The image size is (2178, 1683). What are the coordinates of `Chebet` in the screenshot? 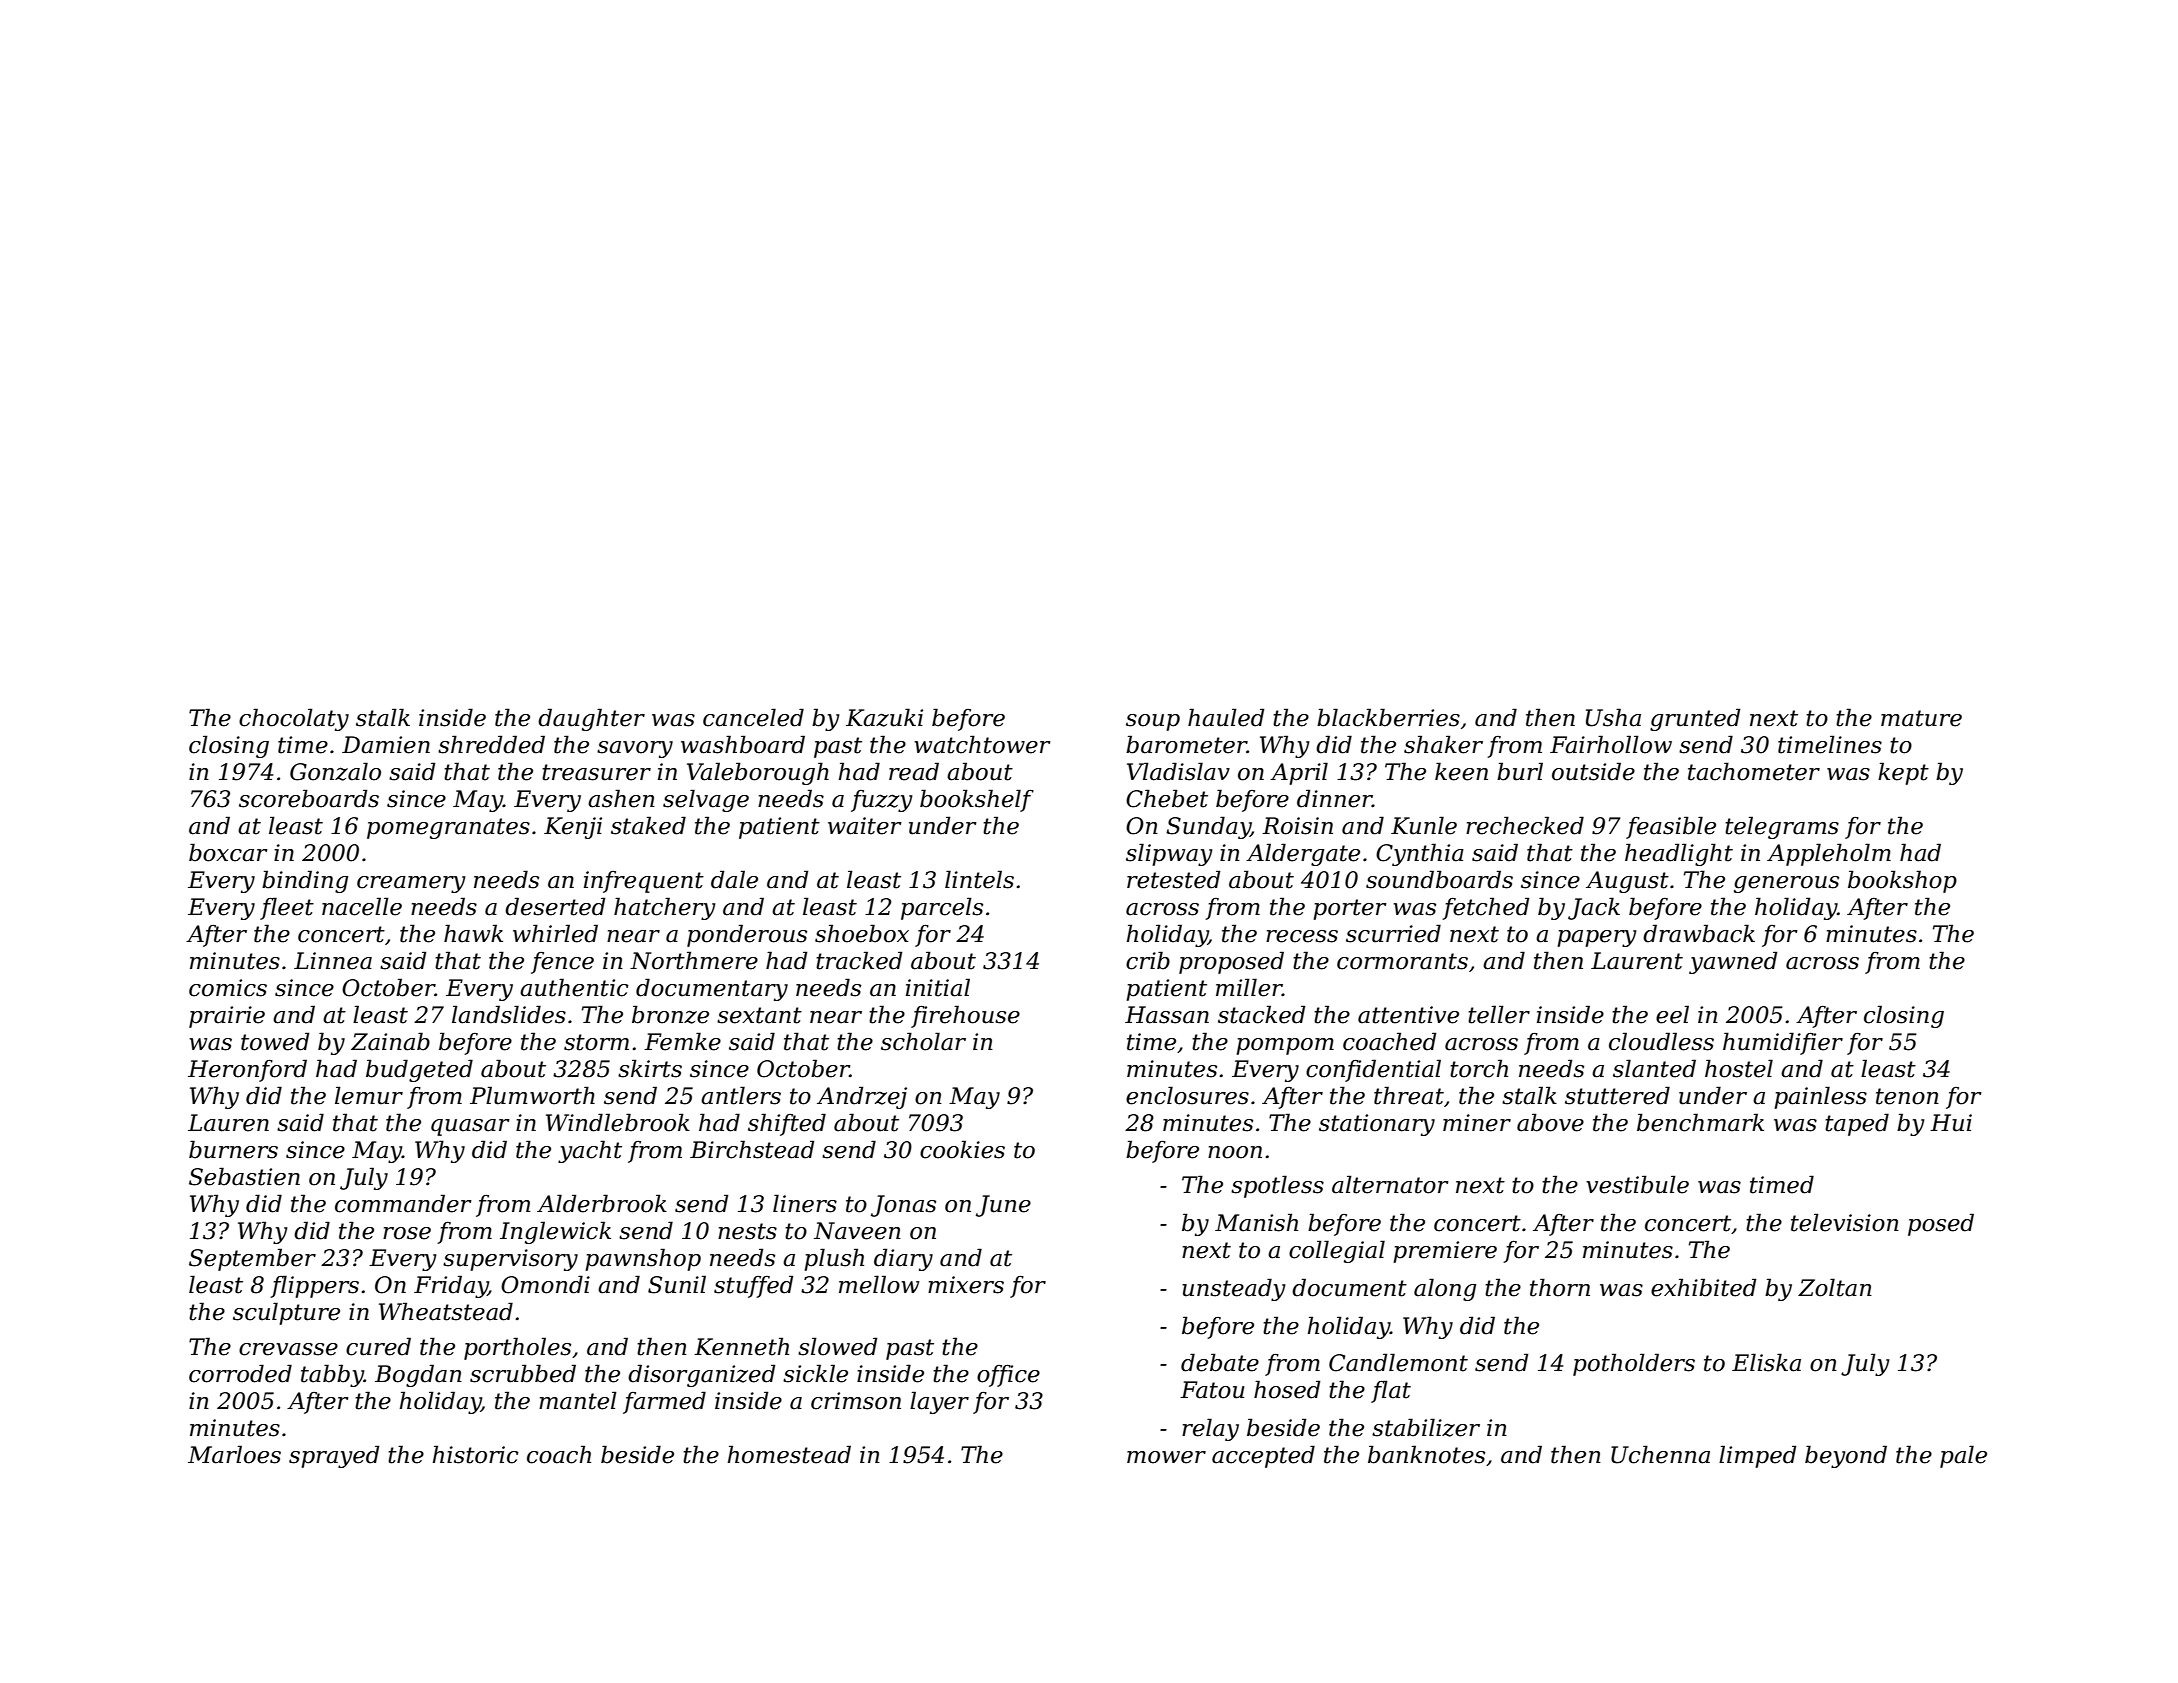 It's located at (1167, 798).
